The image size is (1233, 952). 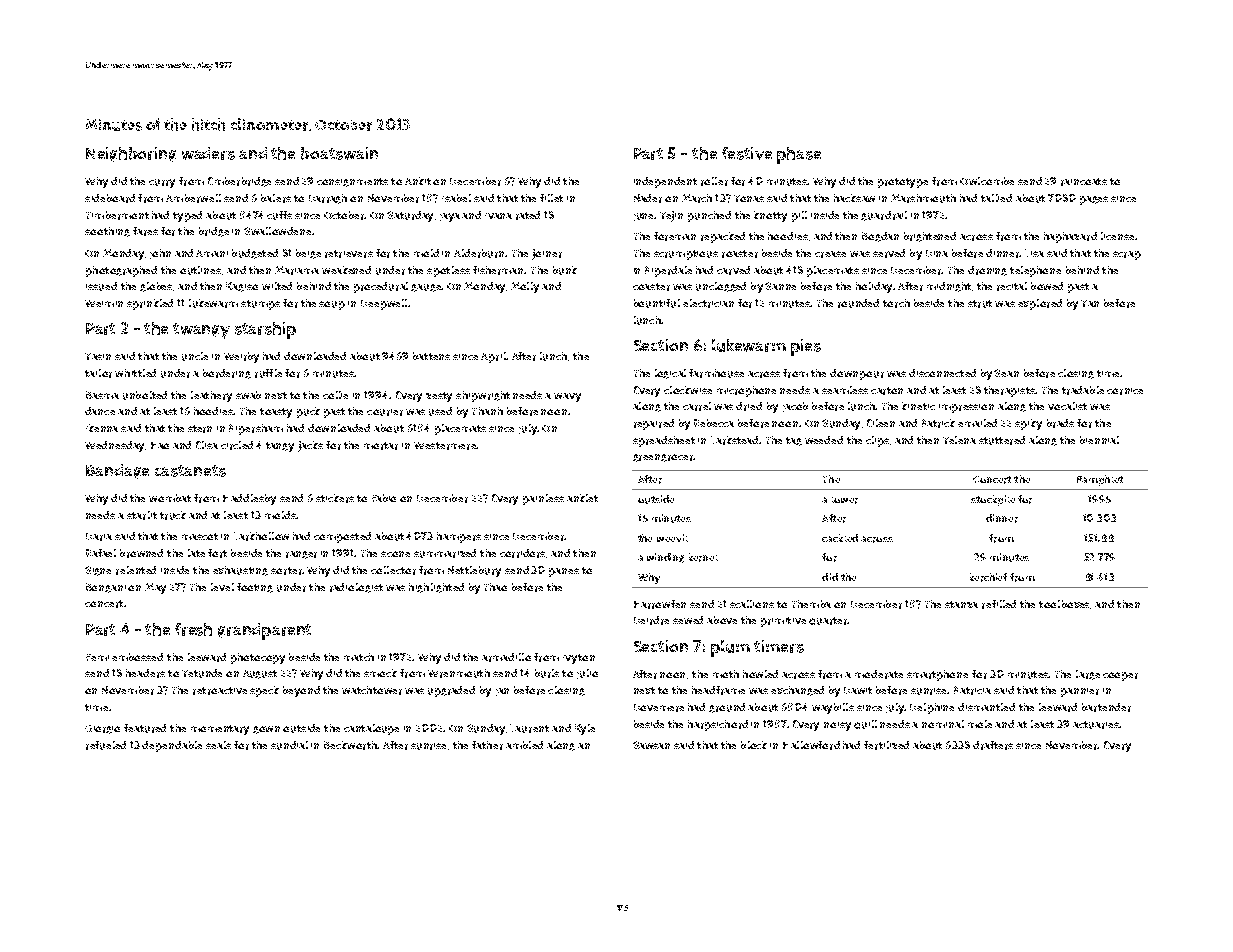 What do you see at coordinates (142, 515) in the screenshot?
I see `starlit` at bounding box center [142, 515].
